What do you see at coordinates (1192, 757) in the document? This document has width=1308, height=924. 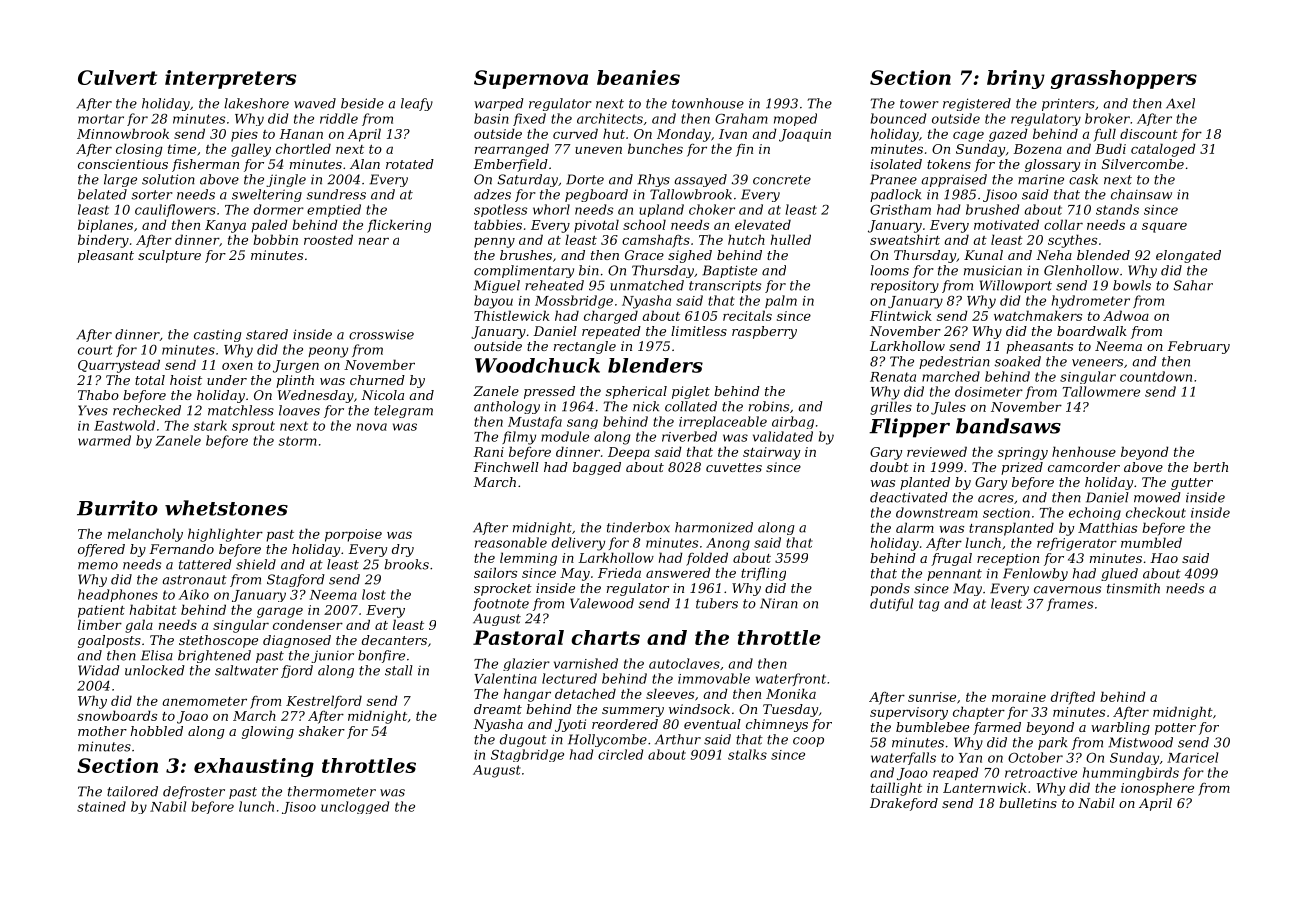 I see `Maricel` at bounding box center [1192, 757].
